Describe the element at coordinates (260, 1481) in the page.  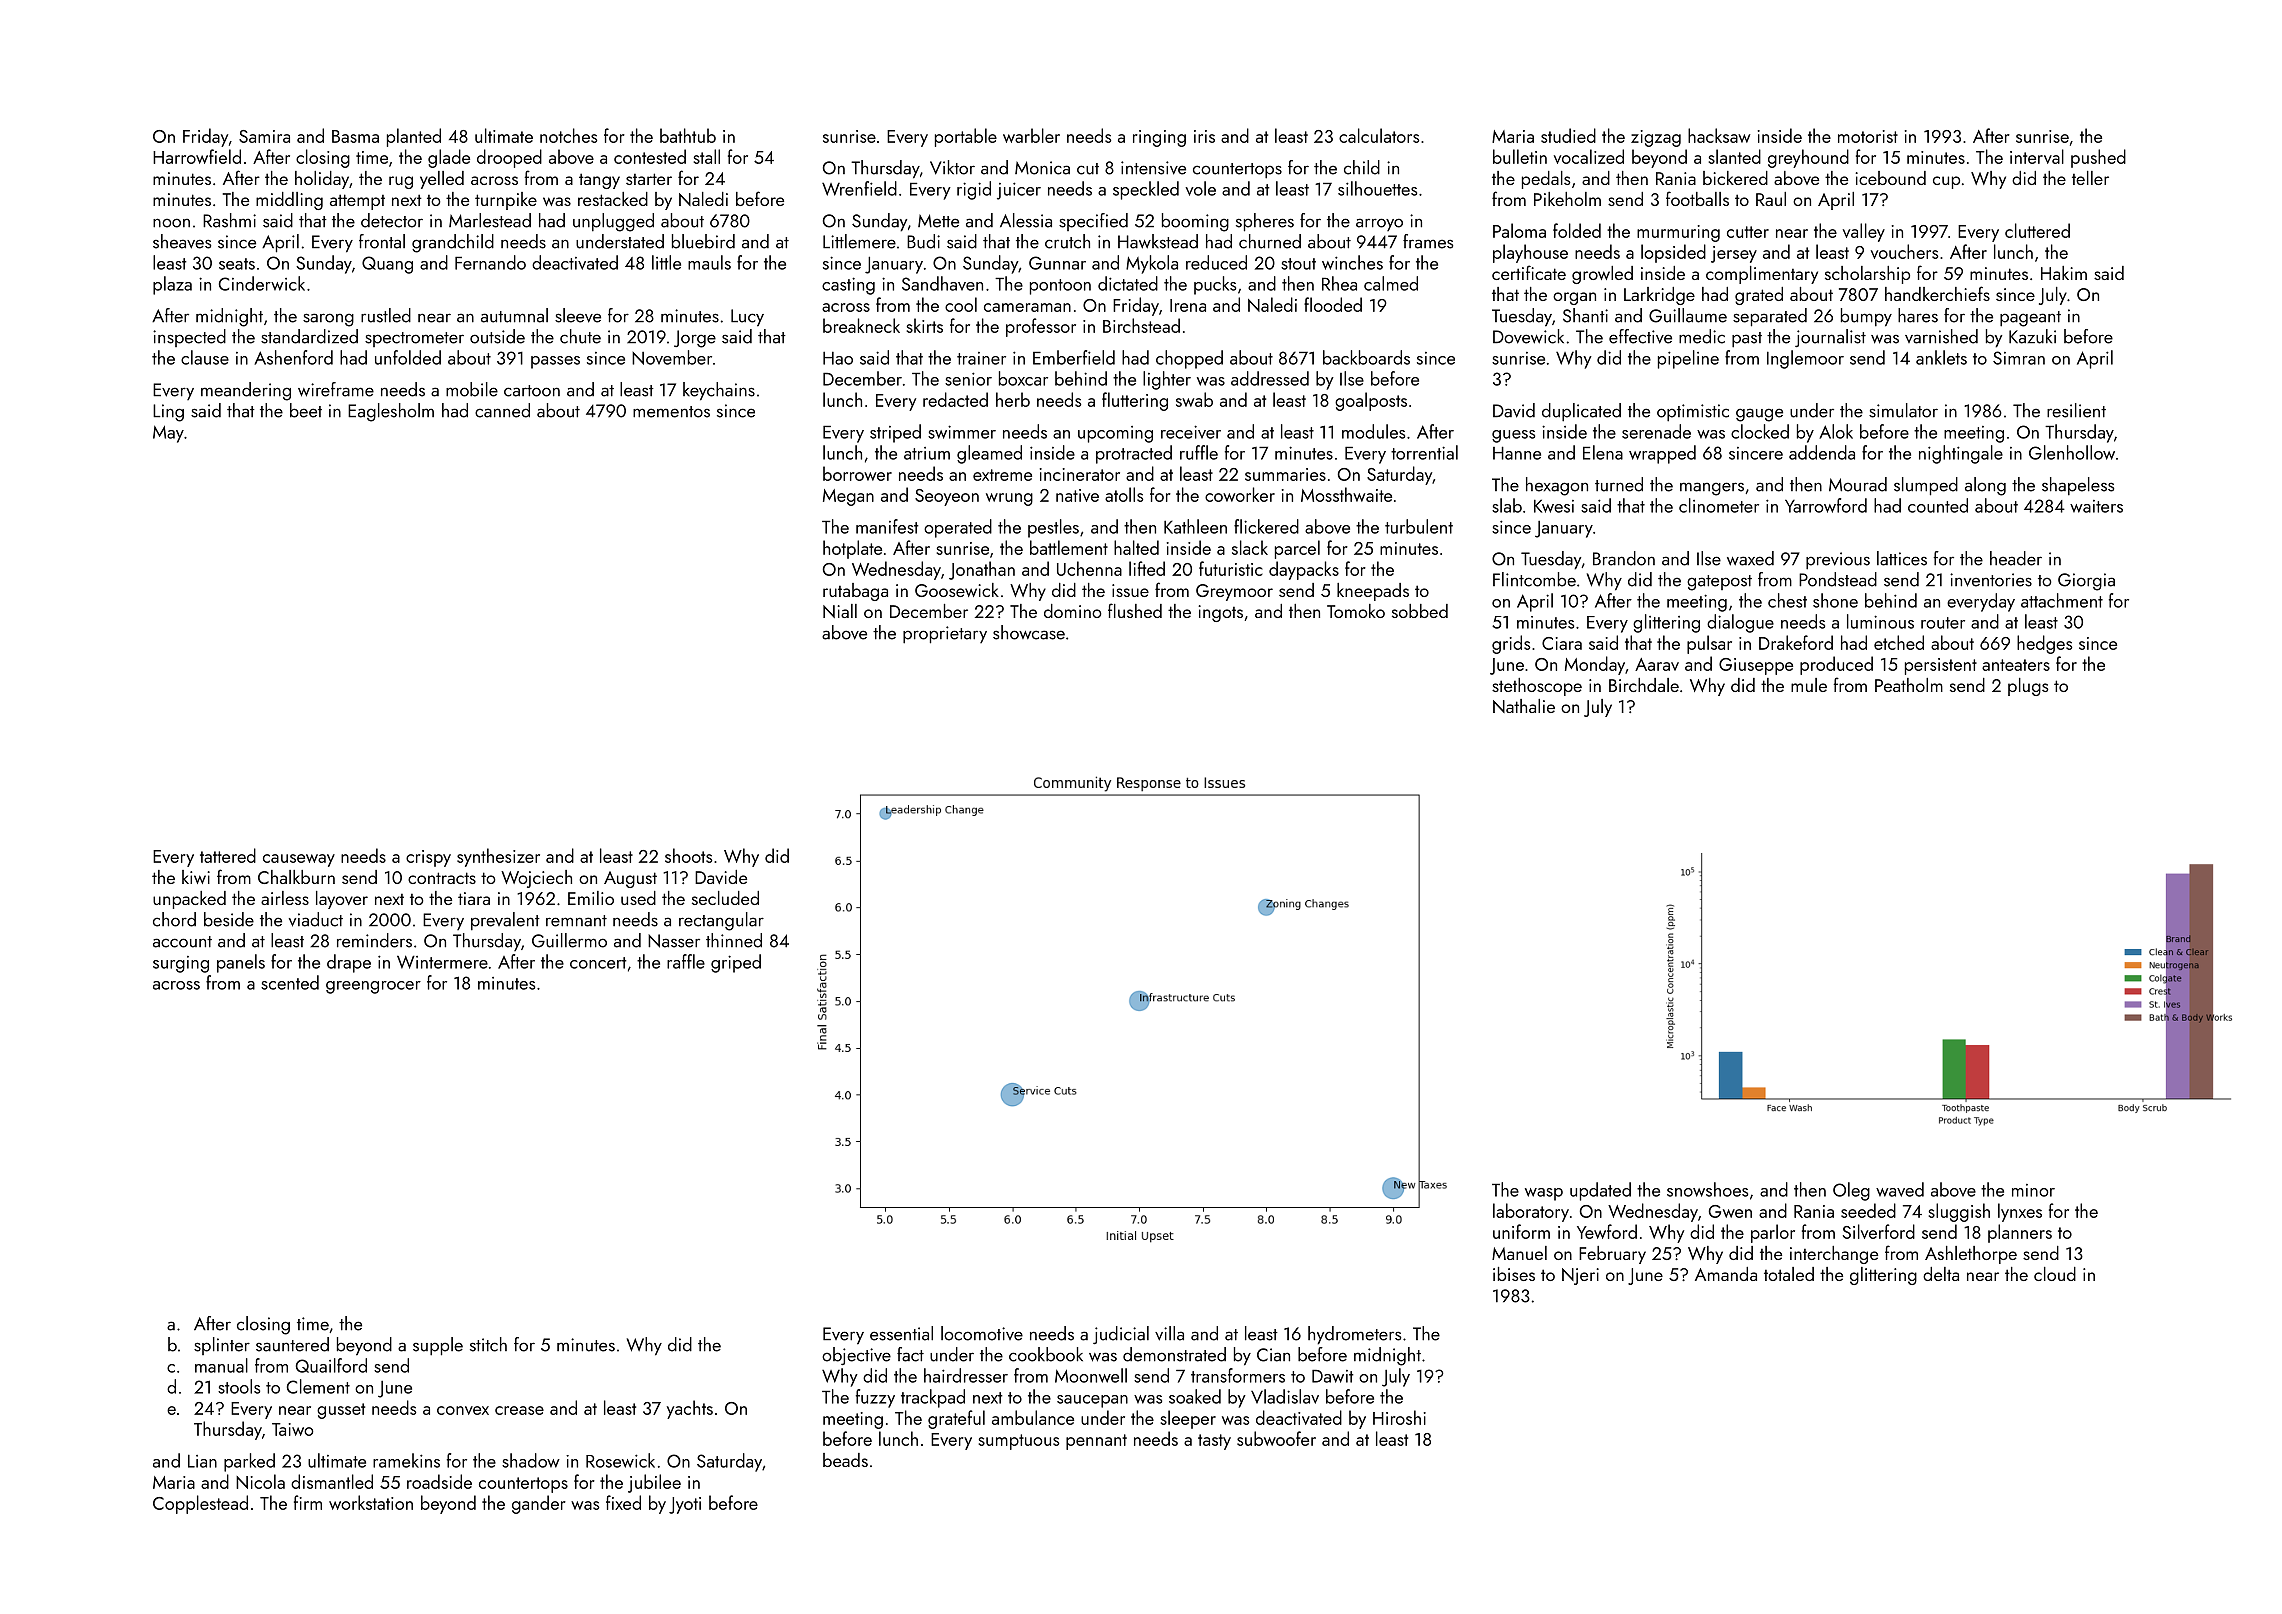
I see `Nicola` at that location.
